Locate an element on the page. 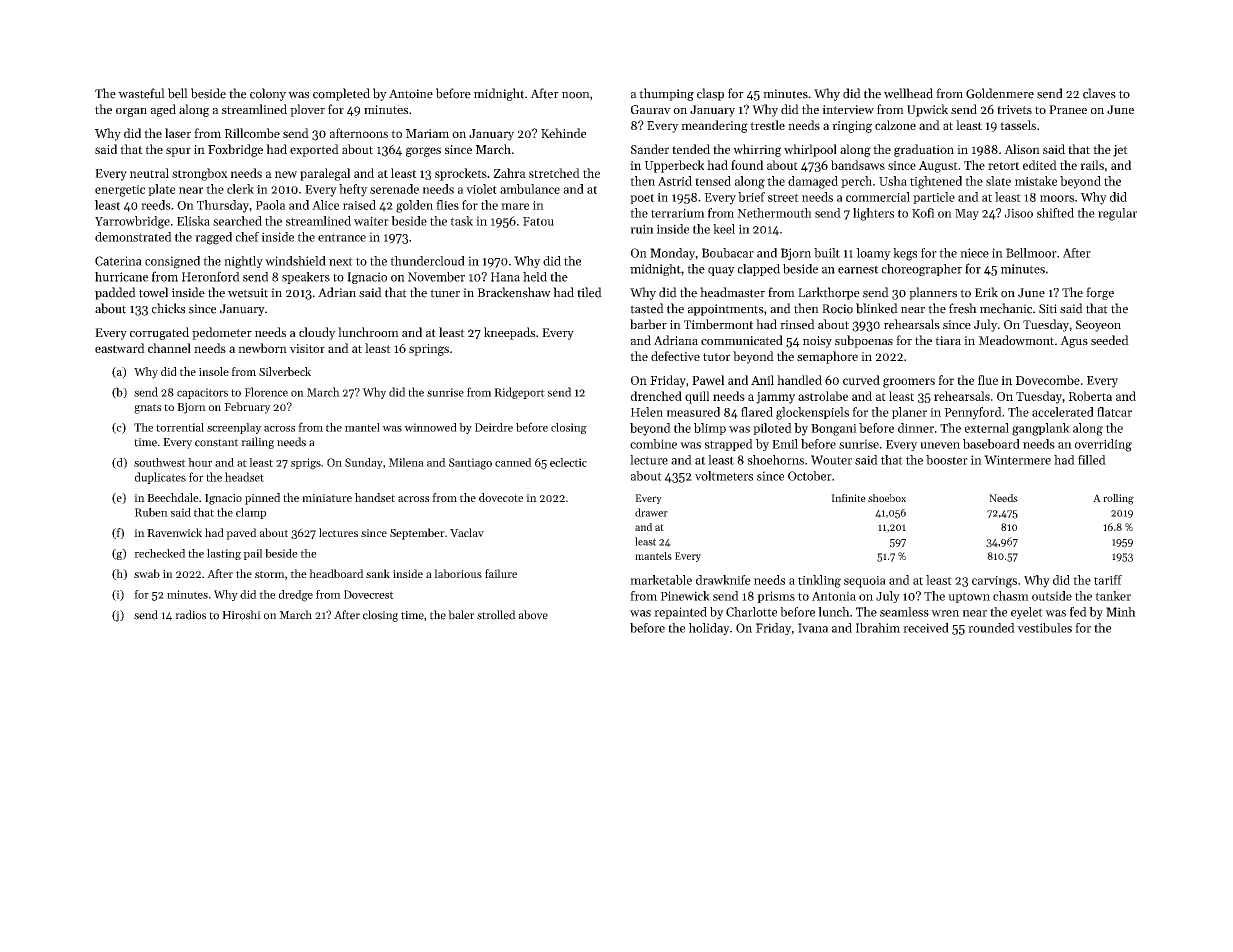  eastward is located at coordinates (120, 348).
